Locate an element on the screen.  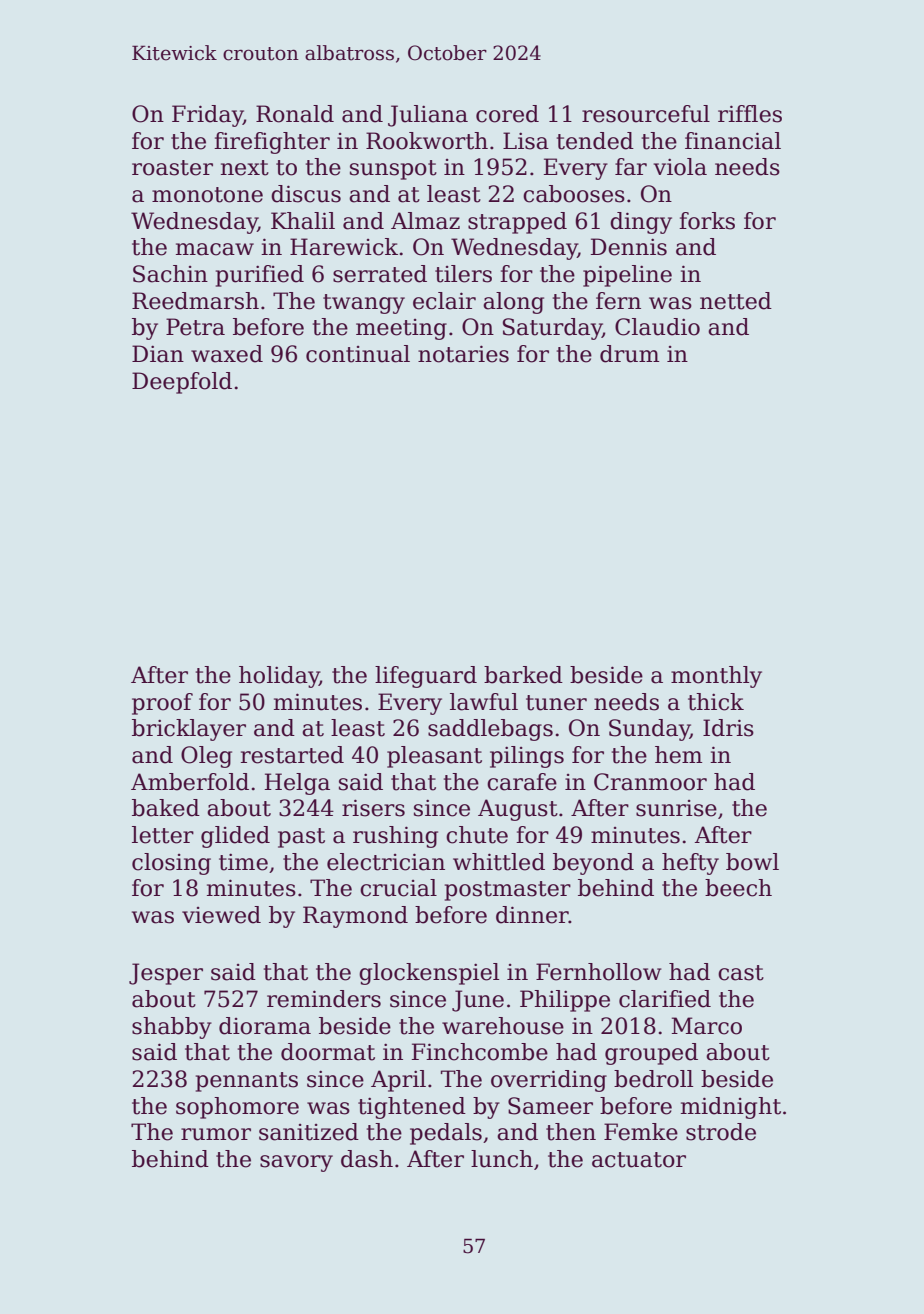
lunch is located at coordinates (502, 1159).
